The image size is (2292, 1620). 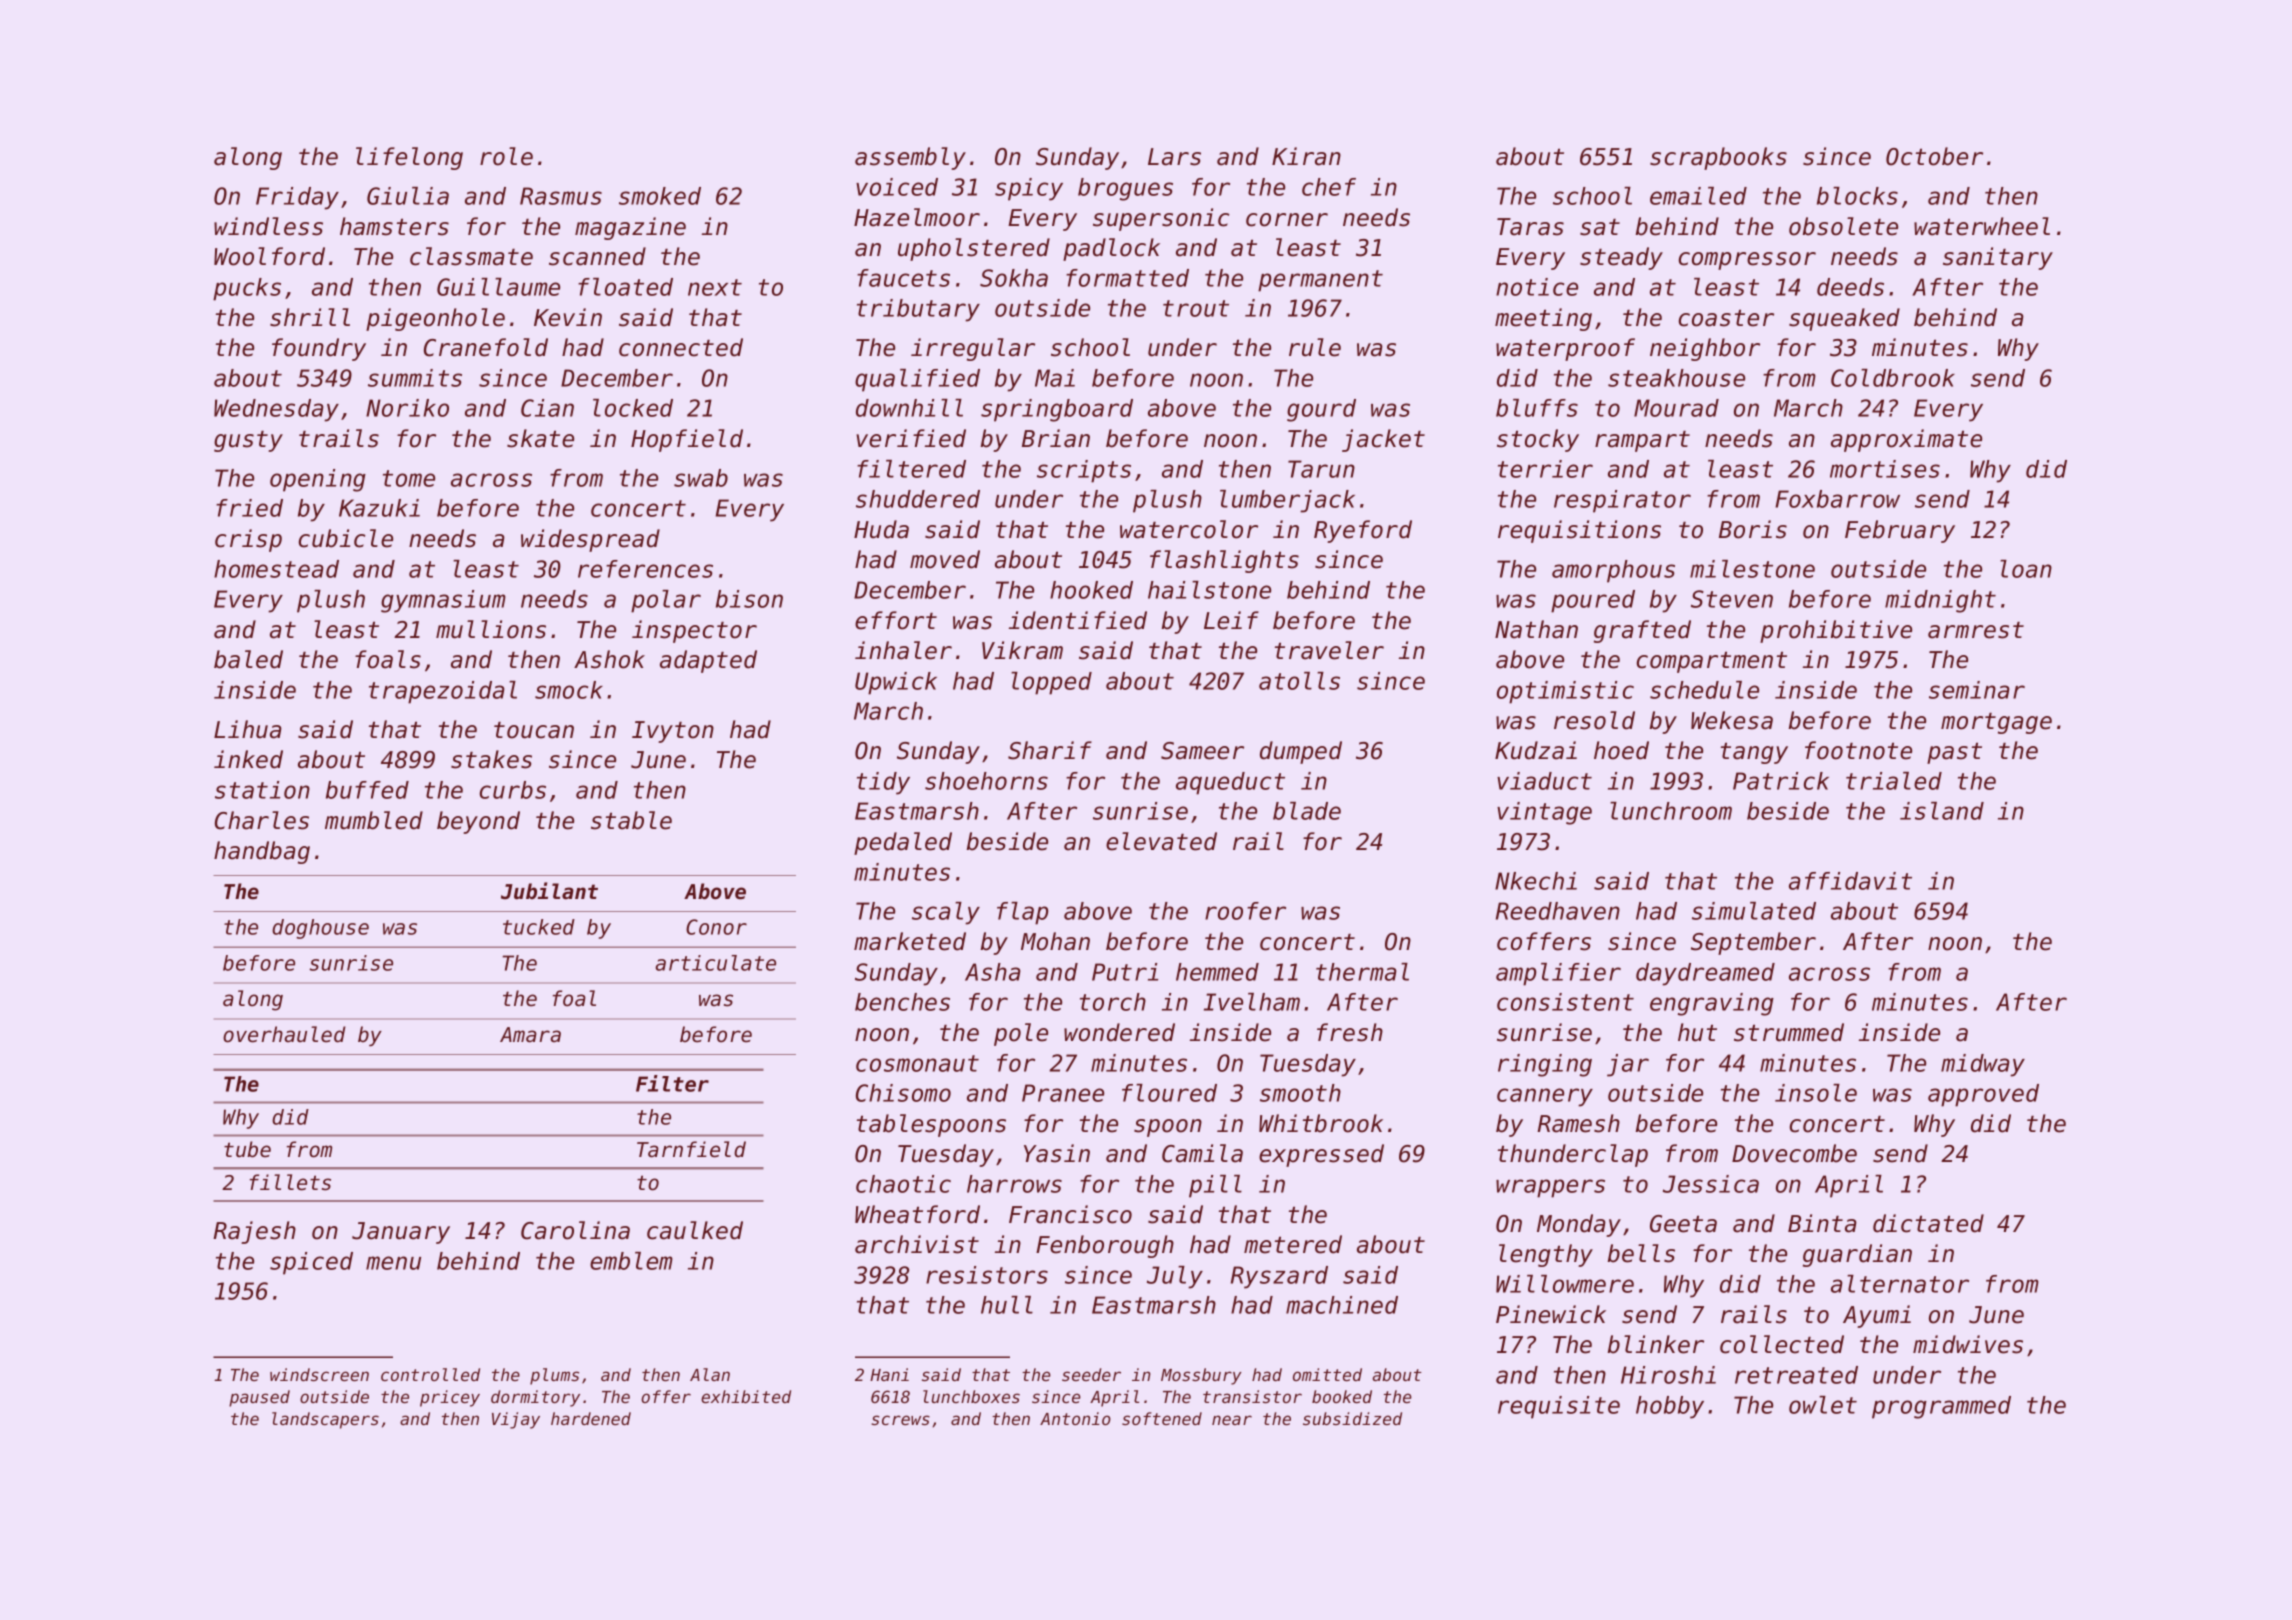 What do you see at coordinates (248, 659) in the screenshot?
I see `baled` at bounding box center [248, 659].
